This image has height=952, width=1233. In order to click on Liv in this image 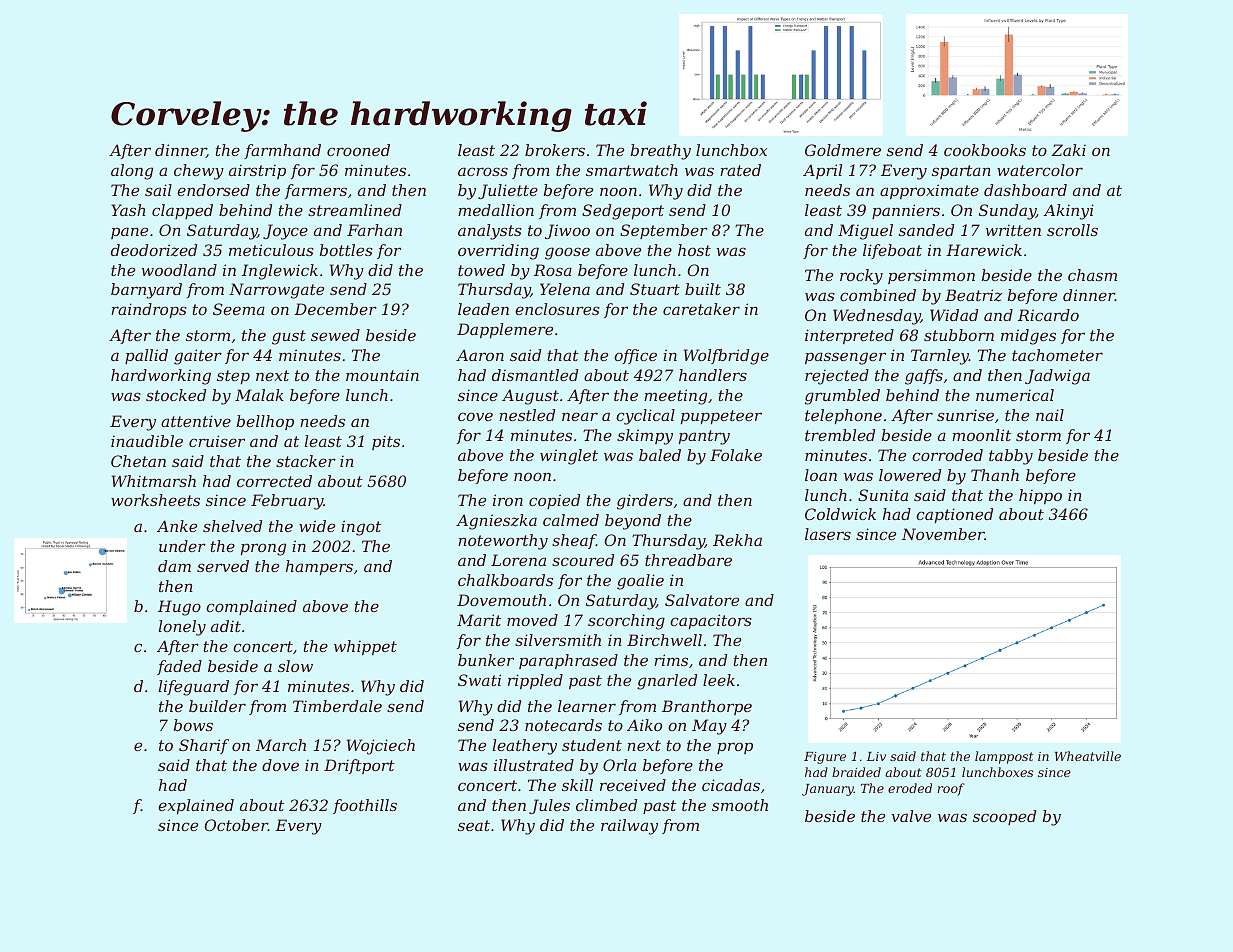, I will do `click(876, 756)`.
